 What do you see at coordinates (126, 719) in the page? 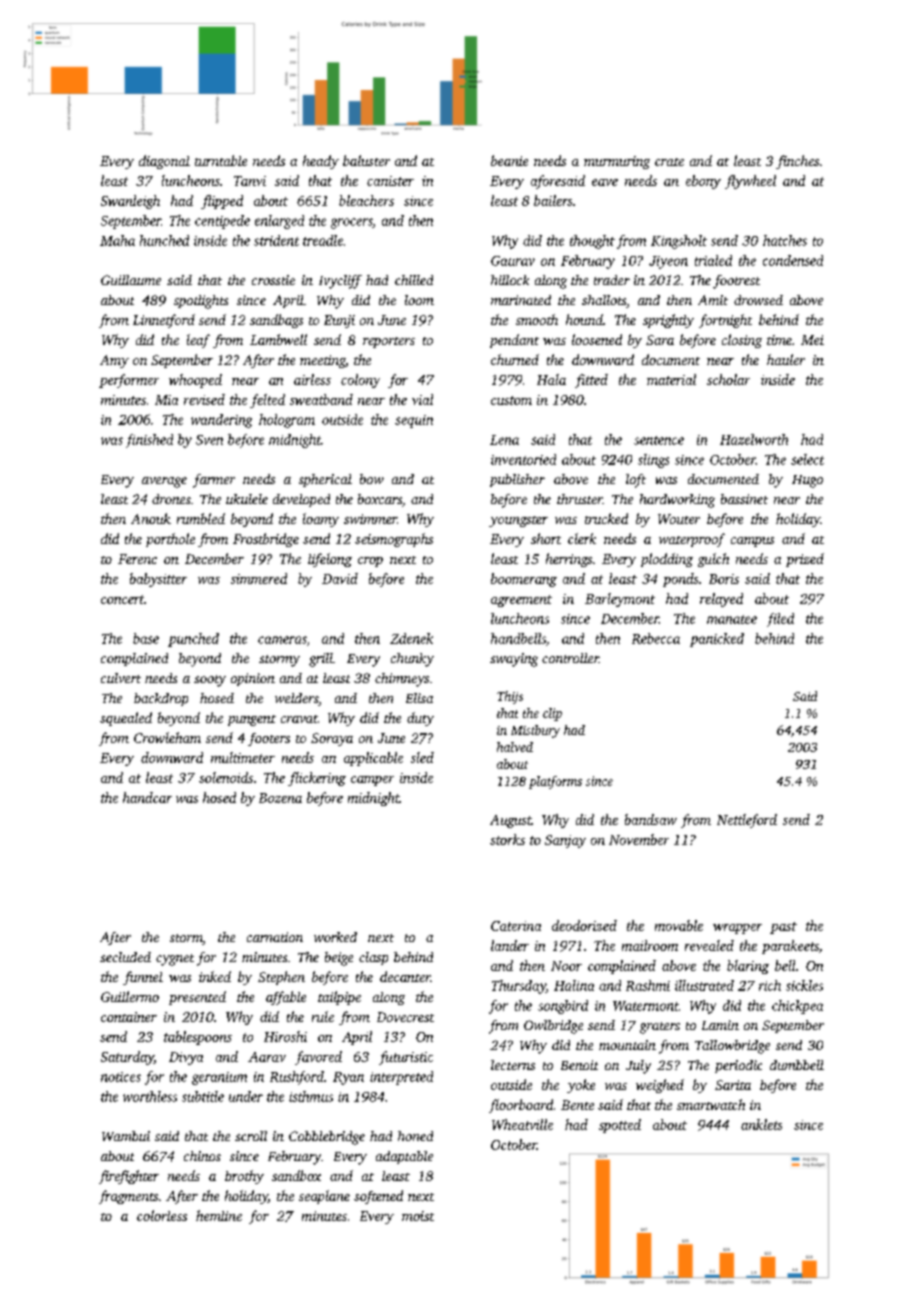
I see `squealed` at bounding box center [126, 719].
